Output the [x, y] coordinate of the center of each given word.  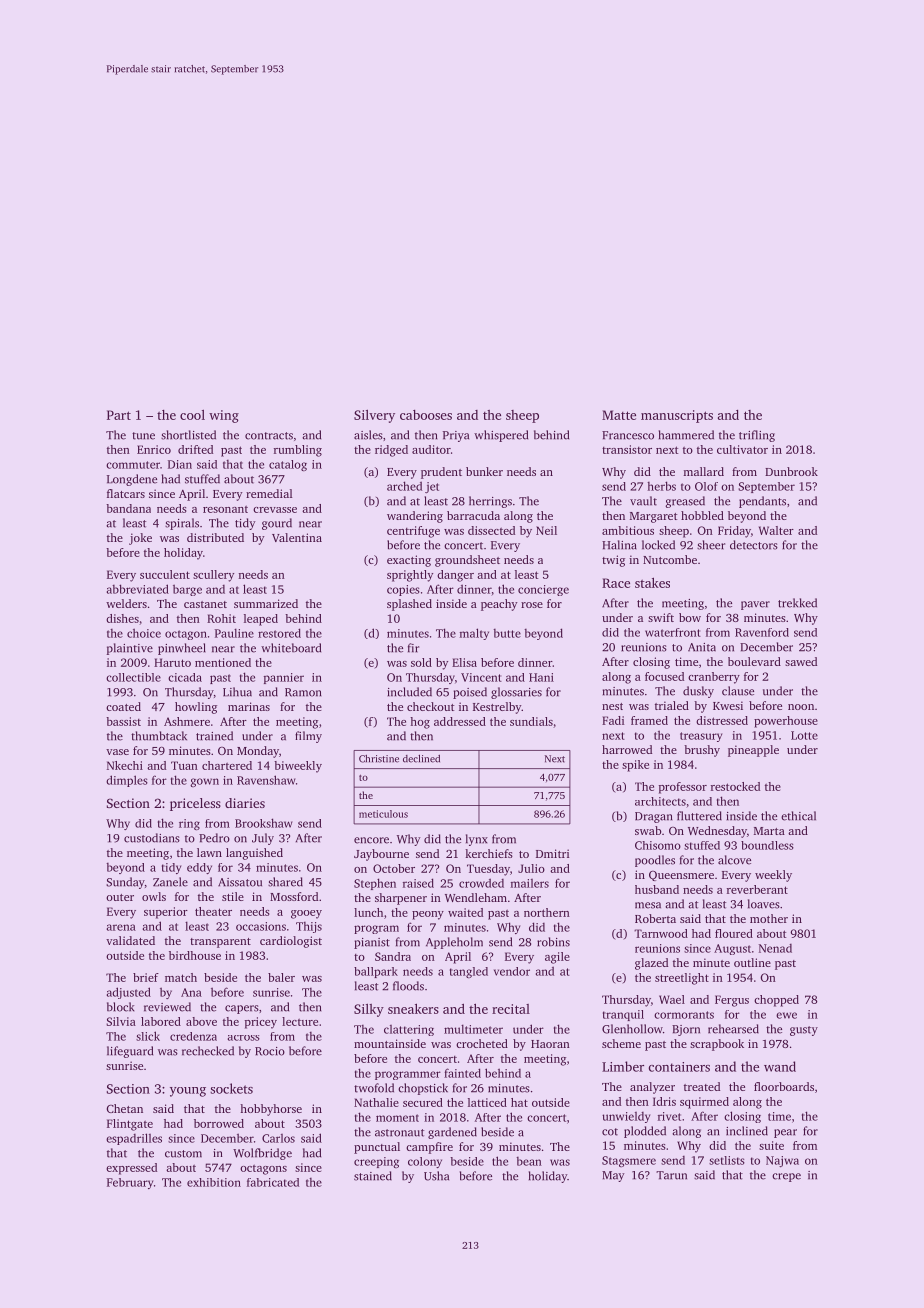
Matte [619, 415]
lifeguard [130, 1052]
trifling [757, 436]
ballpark [376, 972]
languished [254, 854]
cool [192, 415]
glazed [651, 964]
